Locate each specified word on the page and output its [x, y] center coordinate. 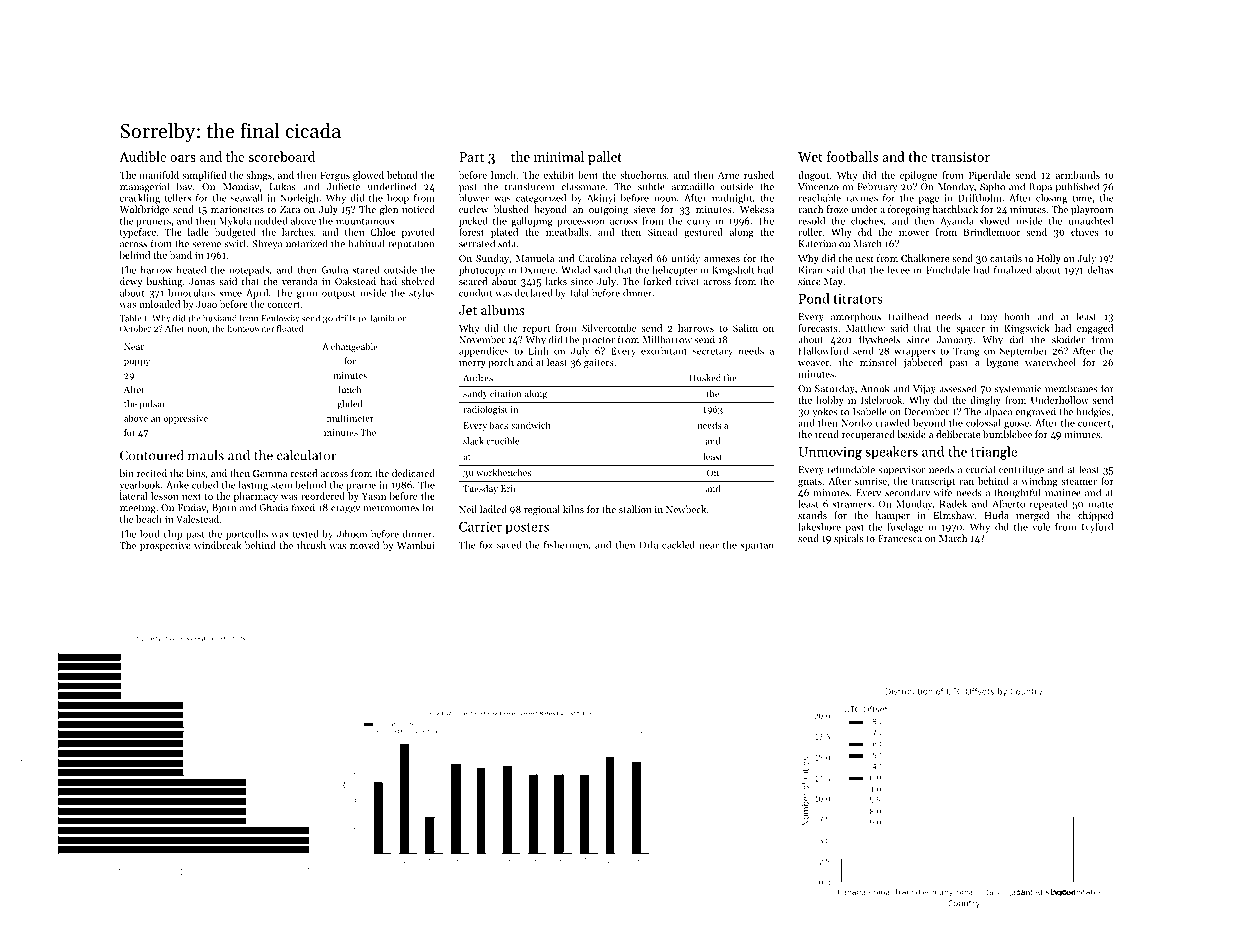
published [1077, 187]
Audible [142, 156]
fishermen [566, 545]
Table [130, 318]
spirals [848, 539]
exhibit [559, 175]
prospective [165, 546]
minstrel [878, 362]
